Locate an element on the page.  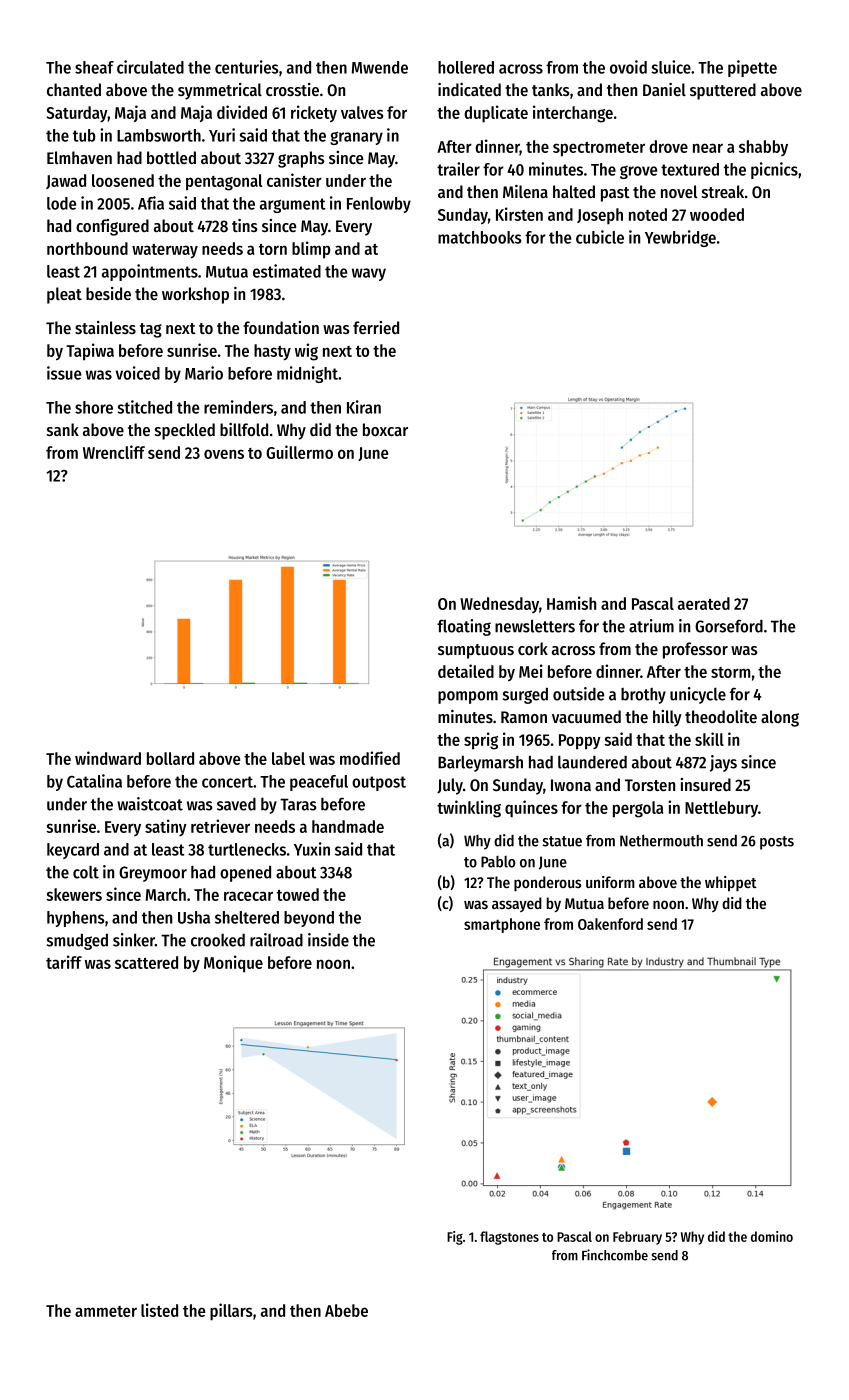
tariff is located at coordinates (64, 962).
